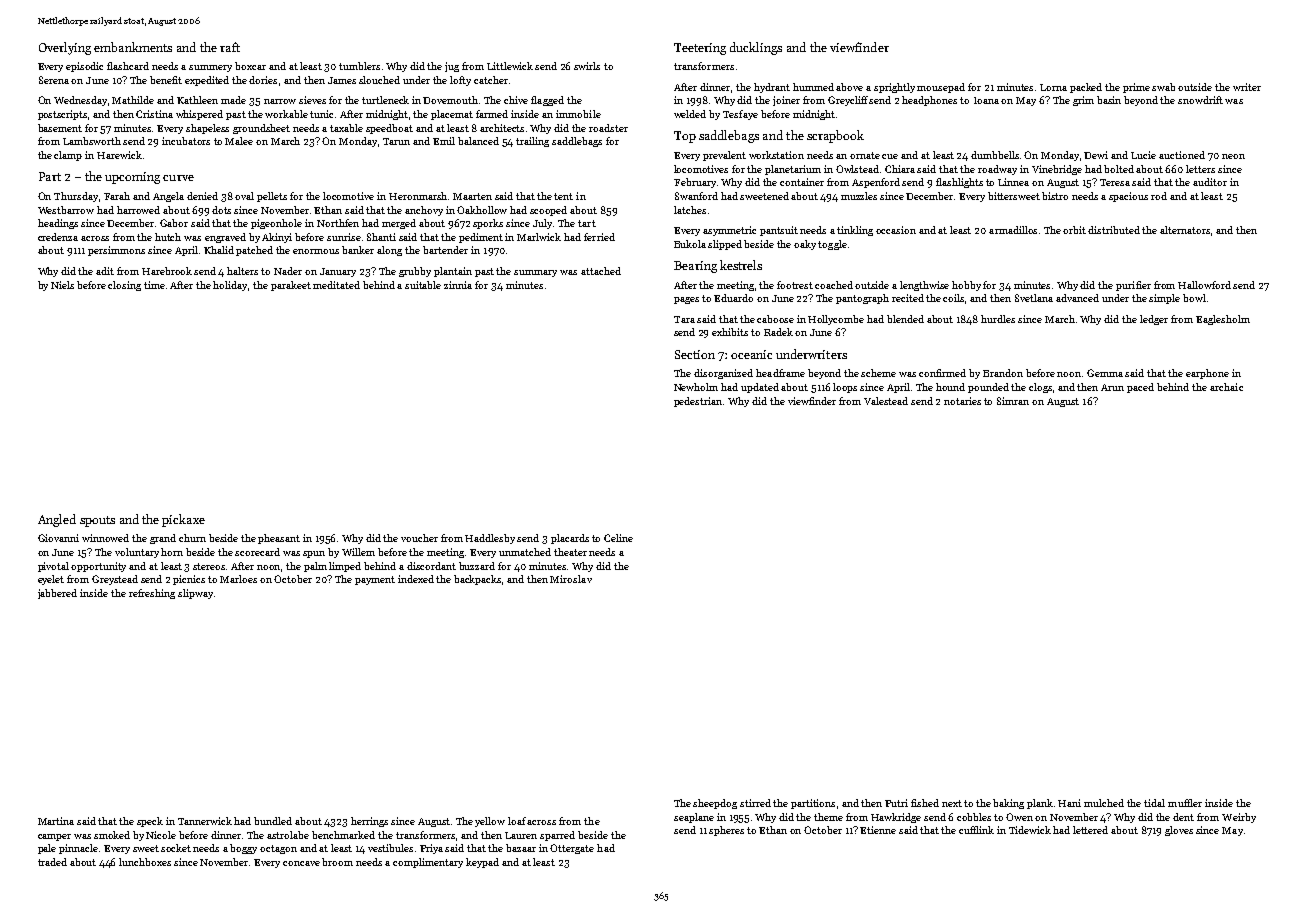  Describe the element at coordinates (1077, 298) in the document. I see `advanced` at that location.
